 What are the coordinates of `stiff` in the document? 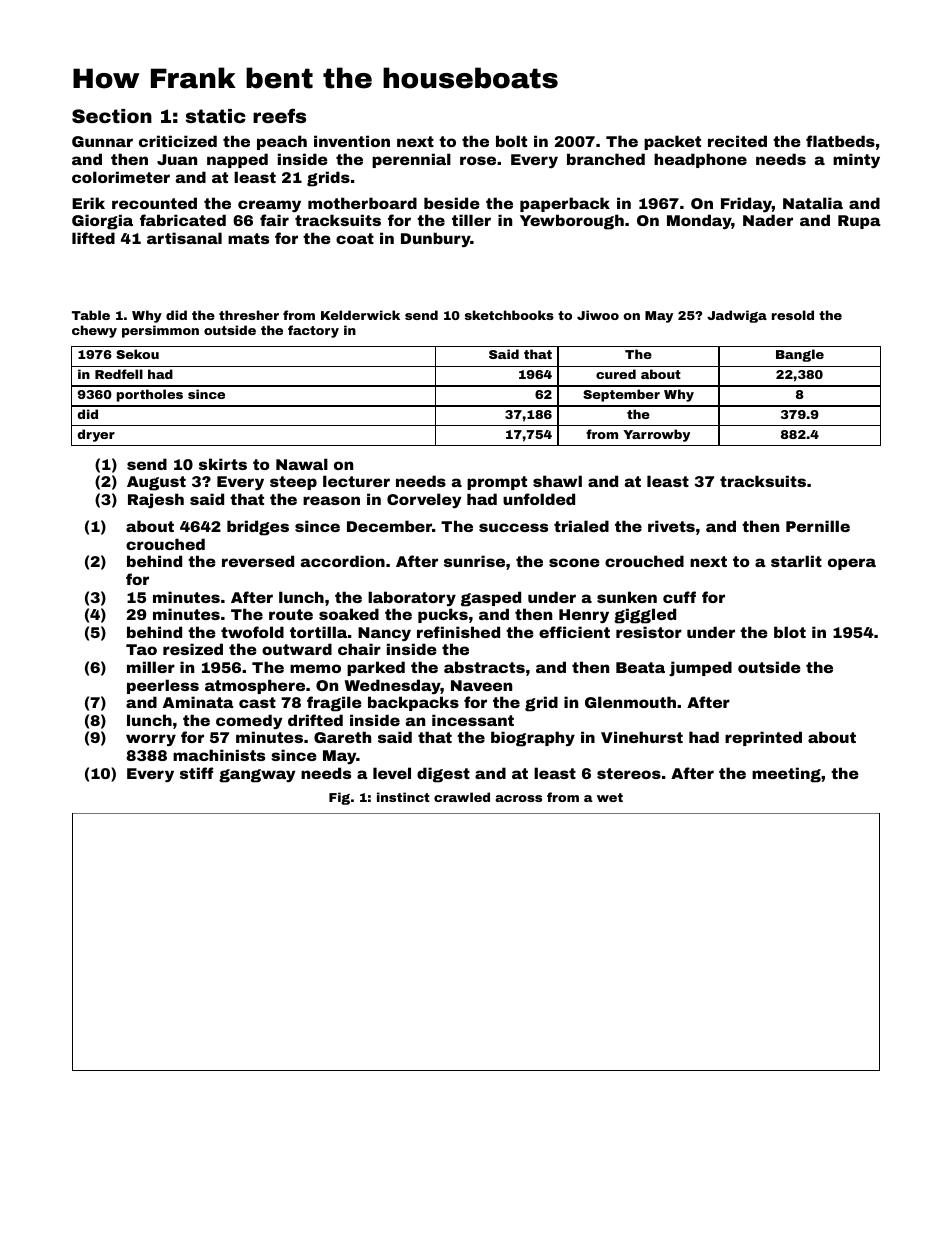 It's located at (196, 773).
